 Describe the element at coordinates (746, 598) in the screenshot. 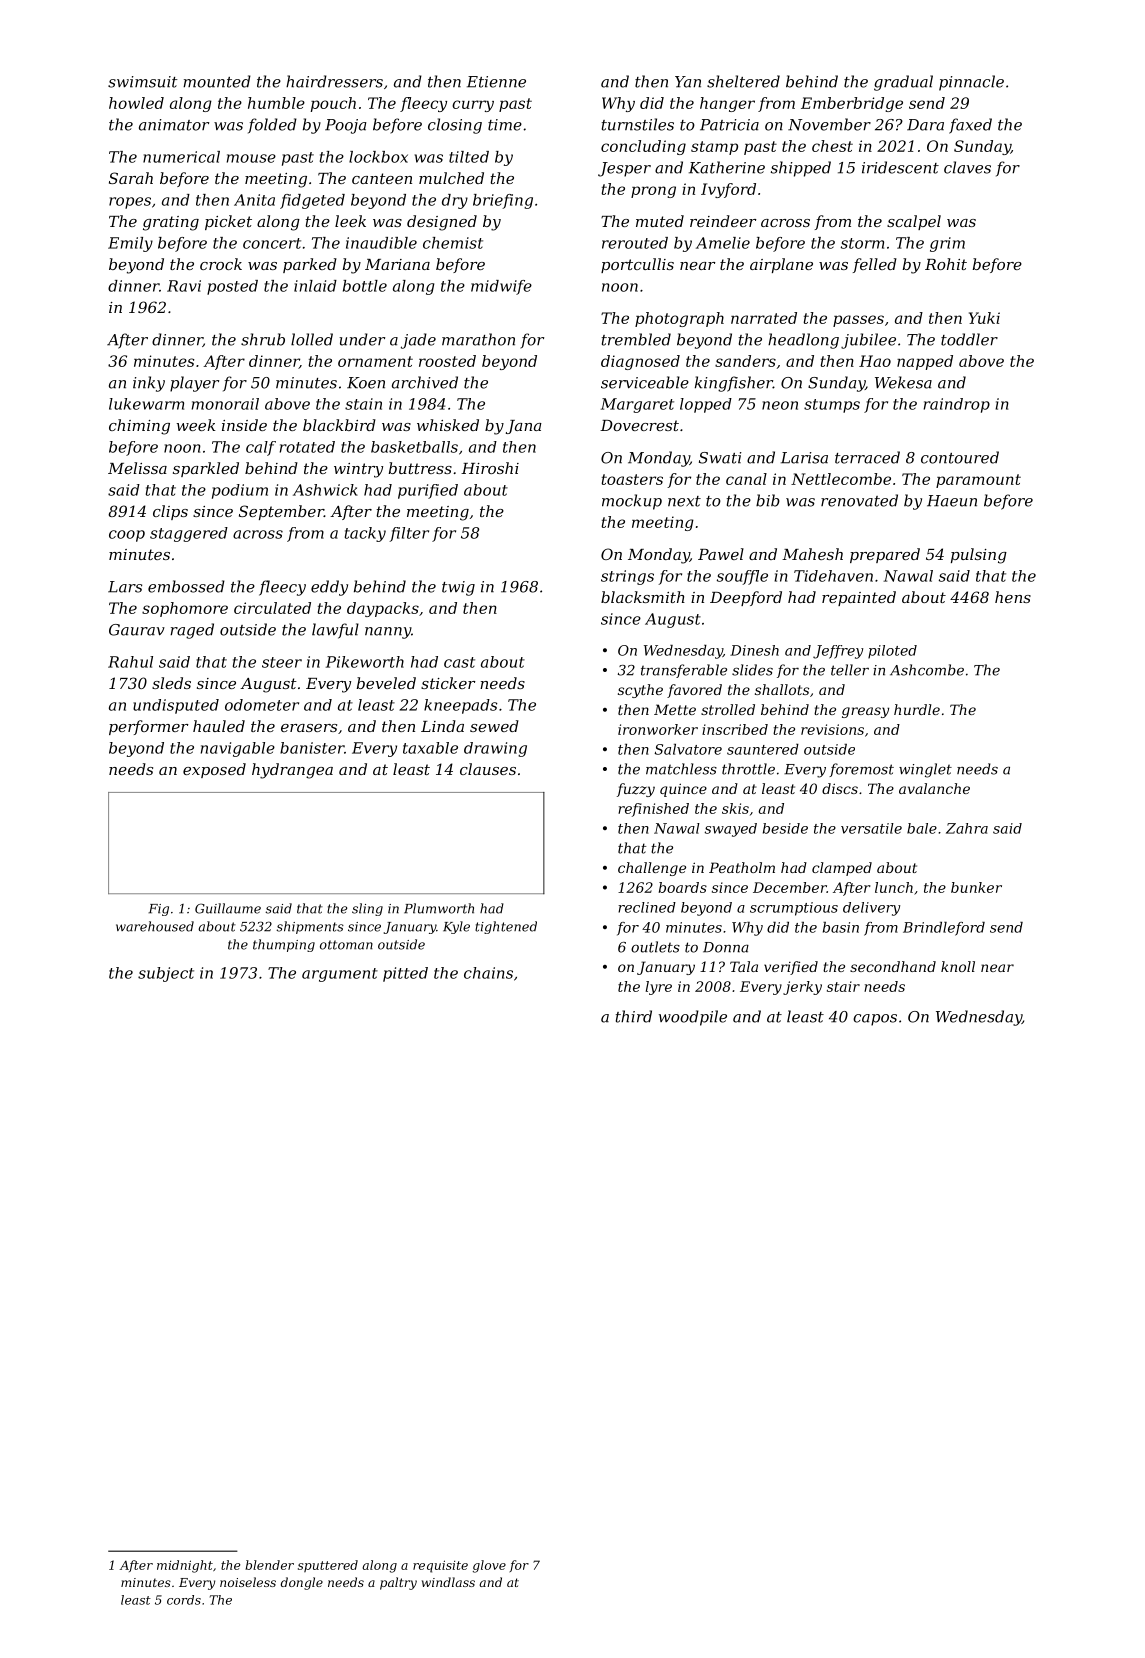

I see `Deepford` at that location.
